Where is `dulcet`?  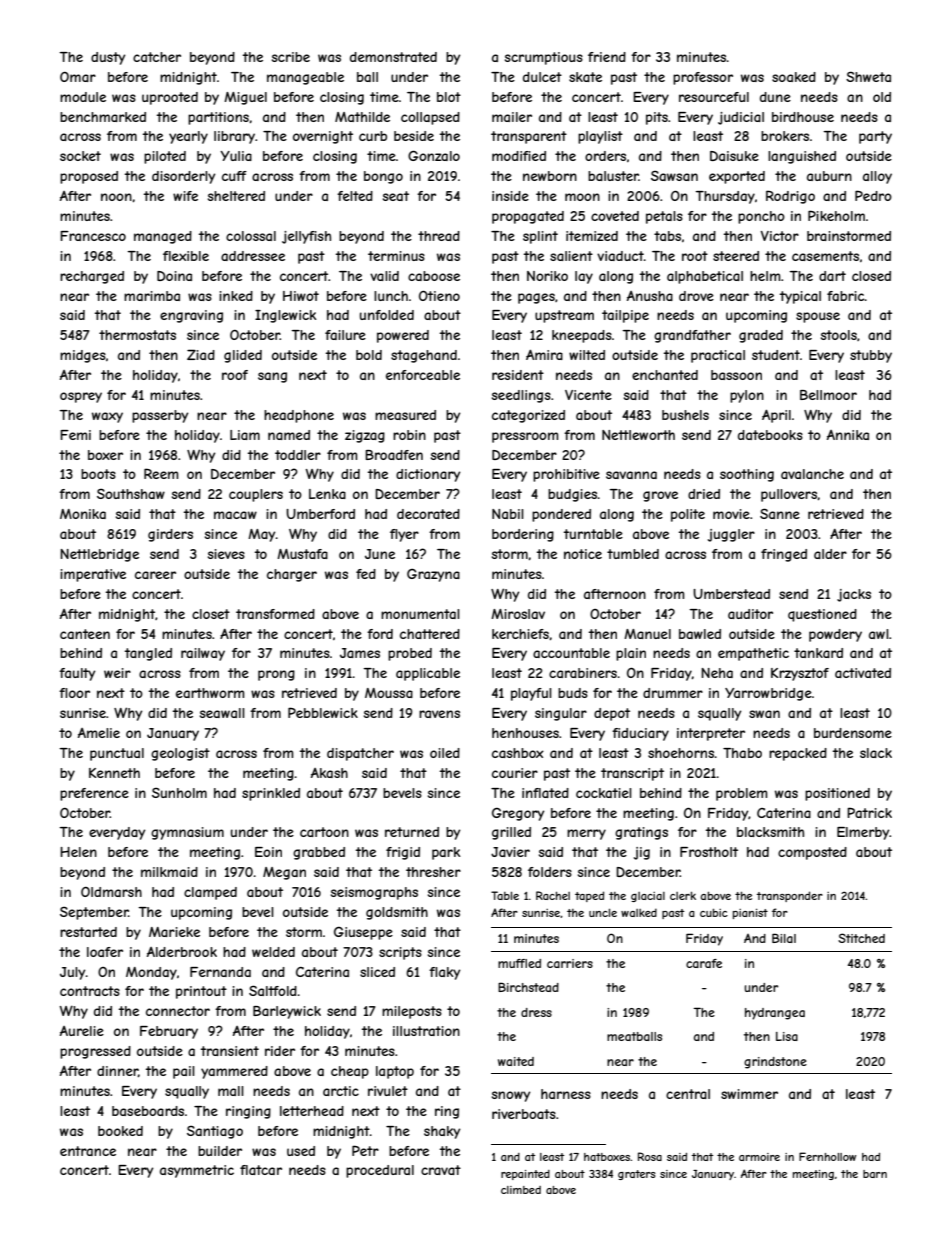
dulcet is located at coordinates (542, 77).
